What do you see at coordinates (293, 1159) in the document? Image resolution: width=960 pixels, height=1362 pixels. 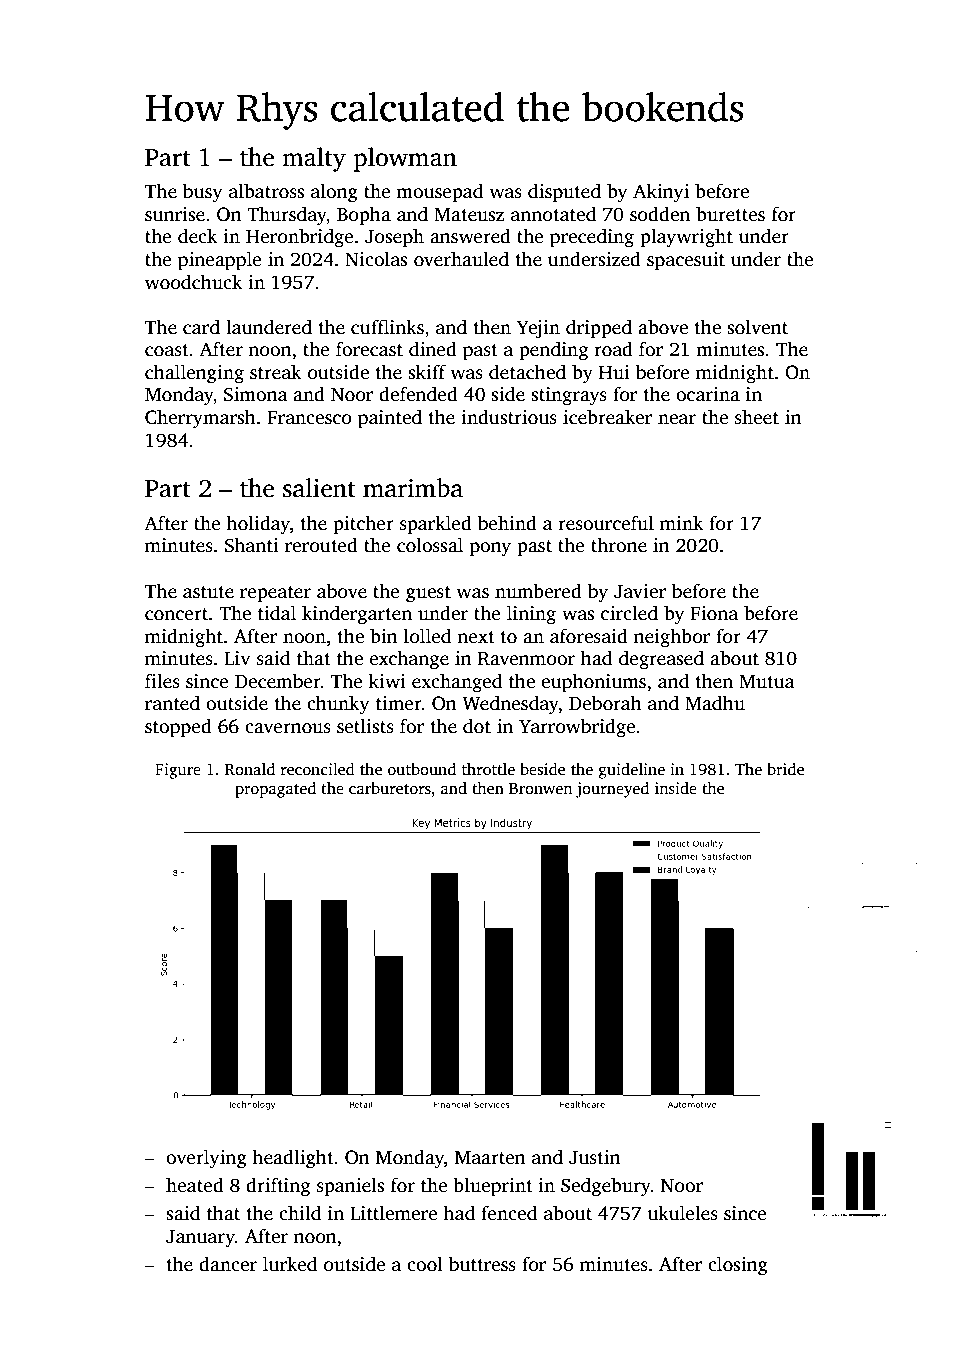 I see `headlight` at bounding box center [293, 1159].
